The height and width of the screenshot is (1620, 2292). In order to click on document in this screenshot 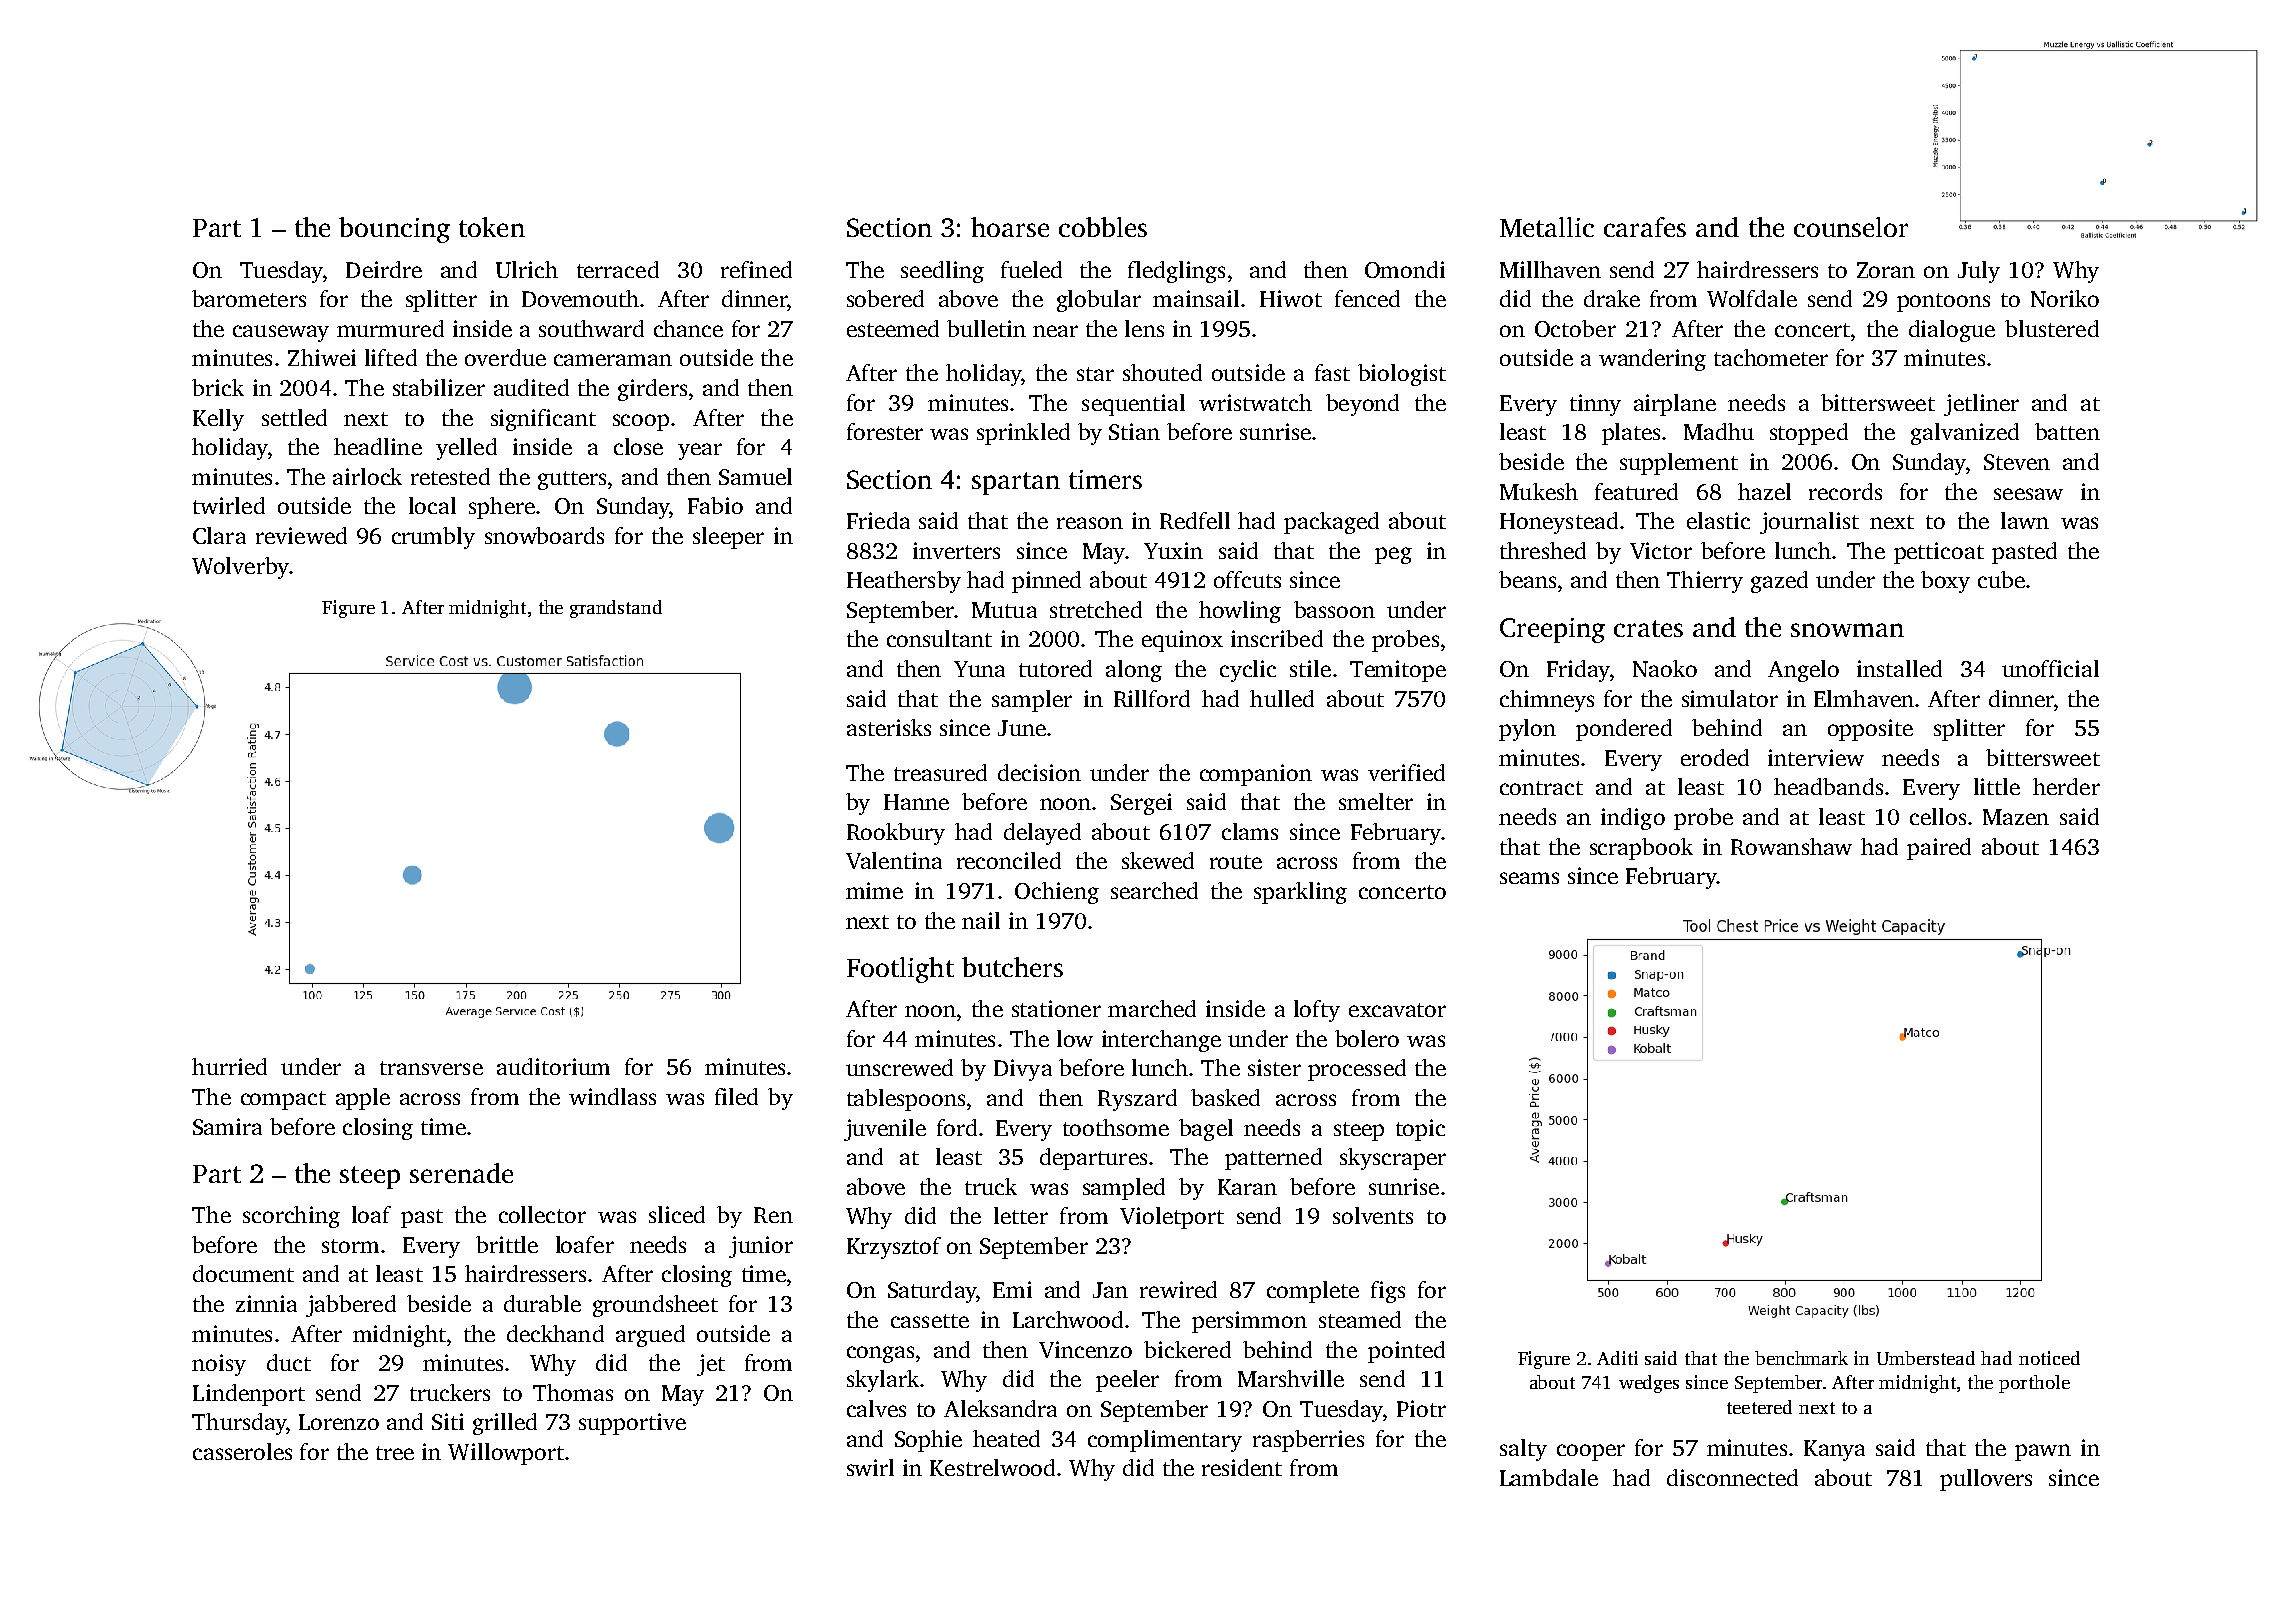, I will do `click(243, 1273)`.
